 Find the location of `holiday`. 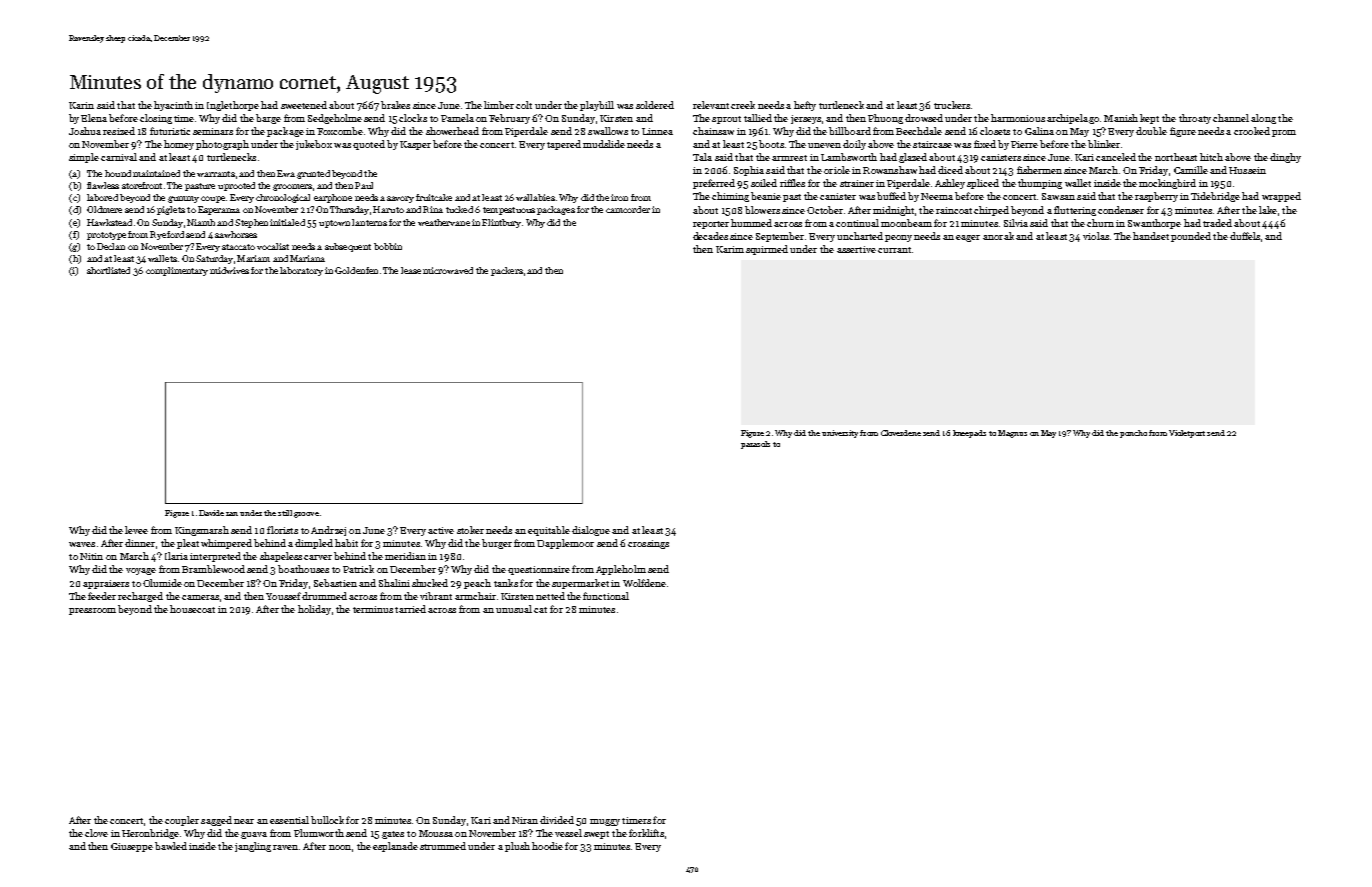

holiday is located at coordinates (314, 610).
